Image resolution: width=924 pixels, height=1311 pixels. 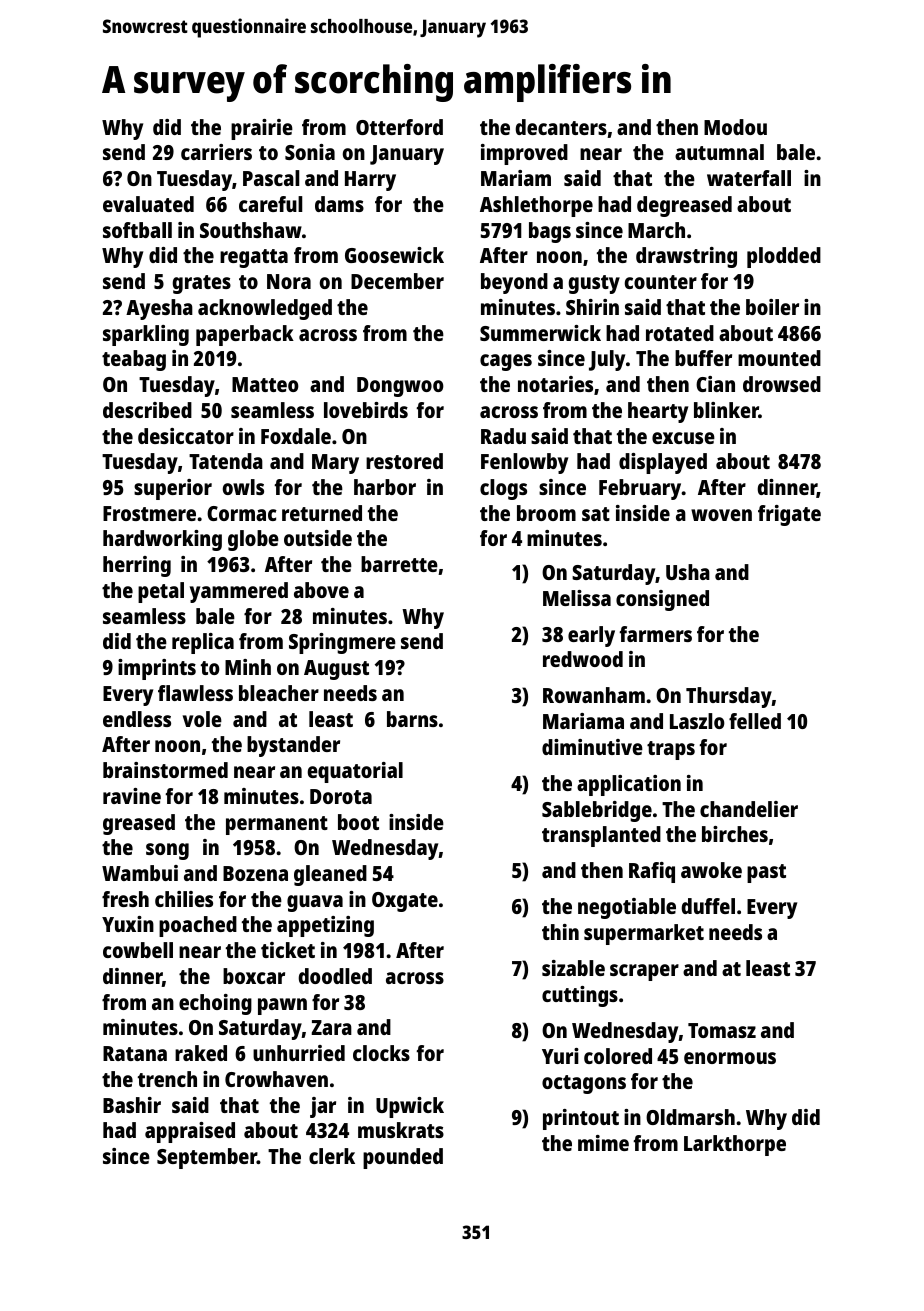 What do you see at coordinates (412, 719) in the screenshot?
I see `barns` at bounding box center [412, 719].
